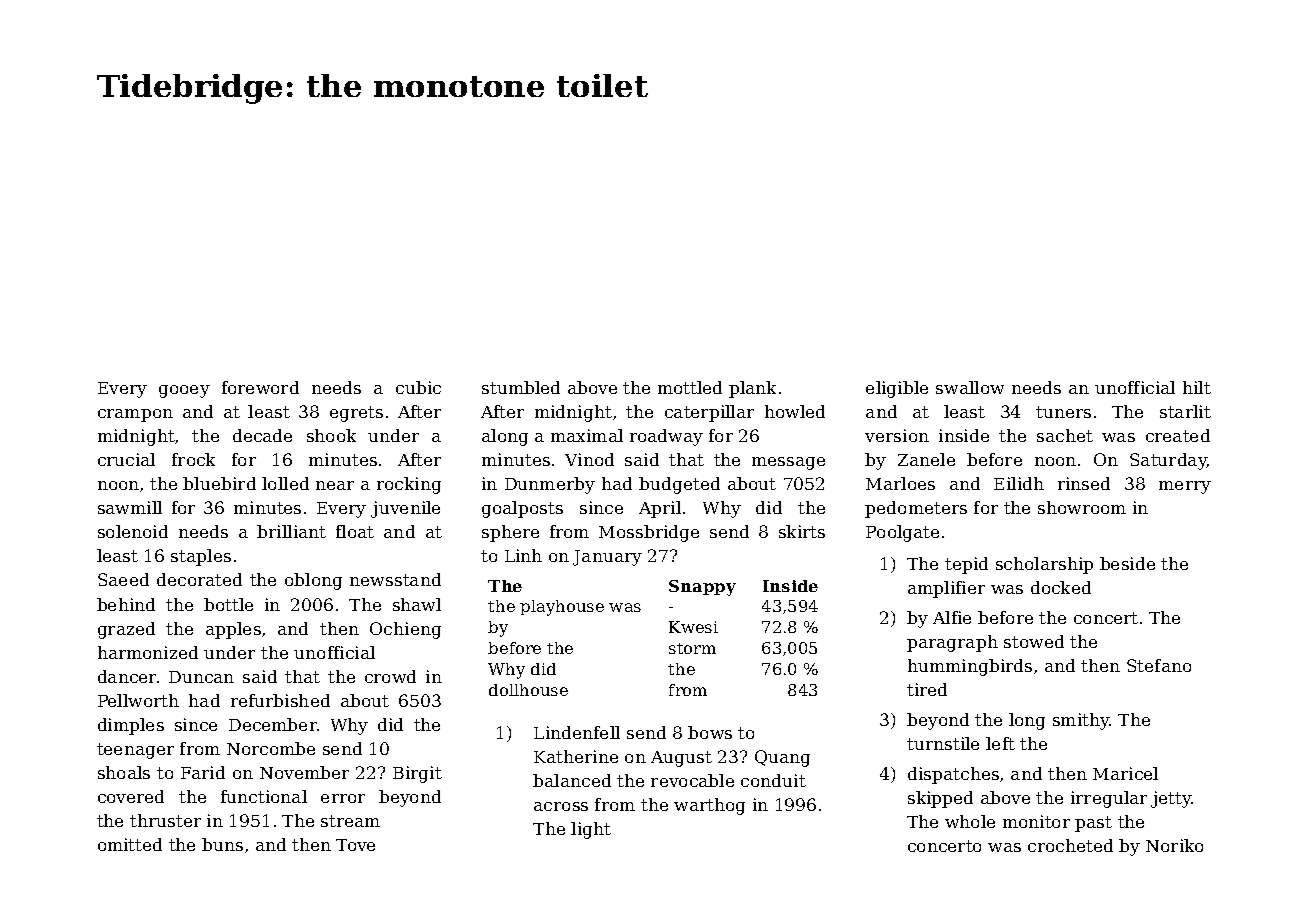  Describe the element at coordinates (126, 630) in the page. I see `grazed` at that location.
